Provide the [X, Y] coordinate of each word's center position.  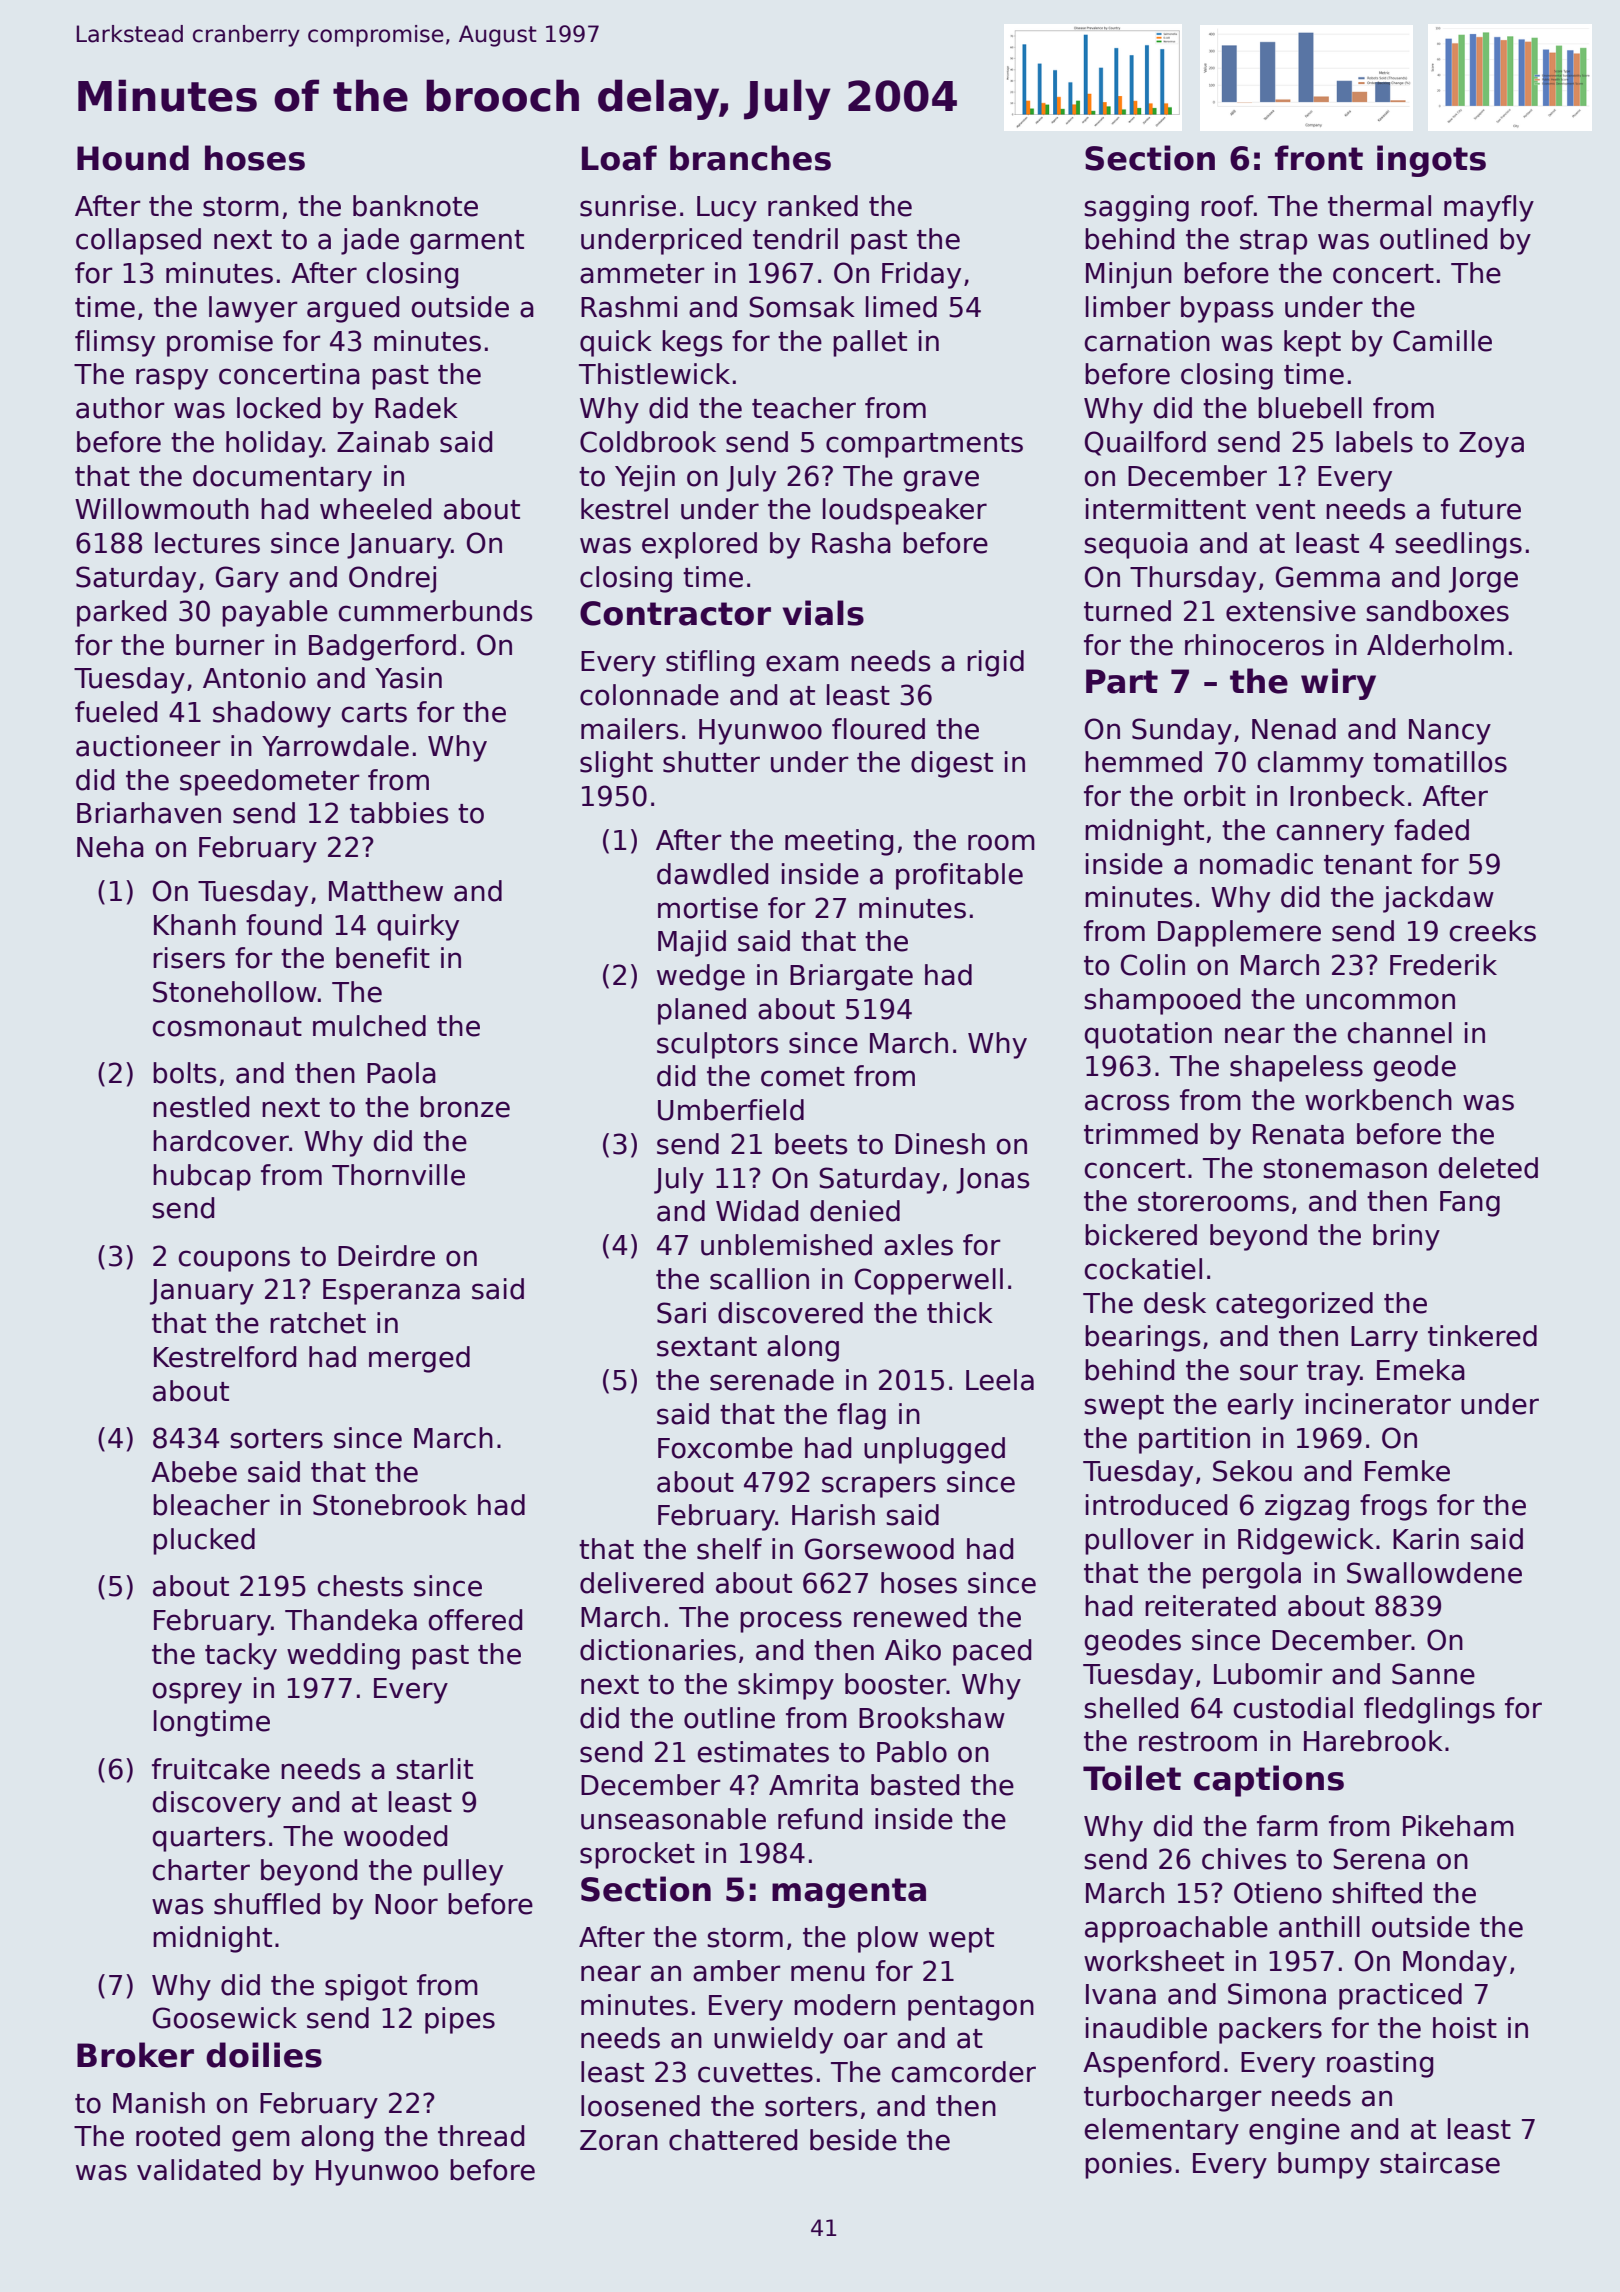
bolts [184, 1073]
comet [803, 1077]
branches [750, 158]
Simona [1277, 1994]
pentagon [971, 2008]
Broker [135, 2055]
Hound [133, 158]
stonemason [1345, 1169]
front [1319, 158]
